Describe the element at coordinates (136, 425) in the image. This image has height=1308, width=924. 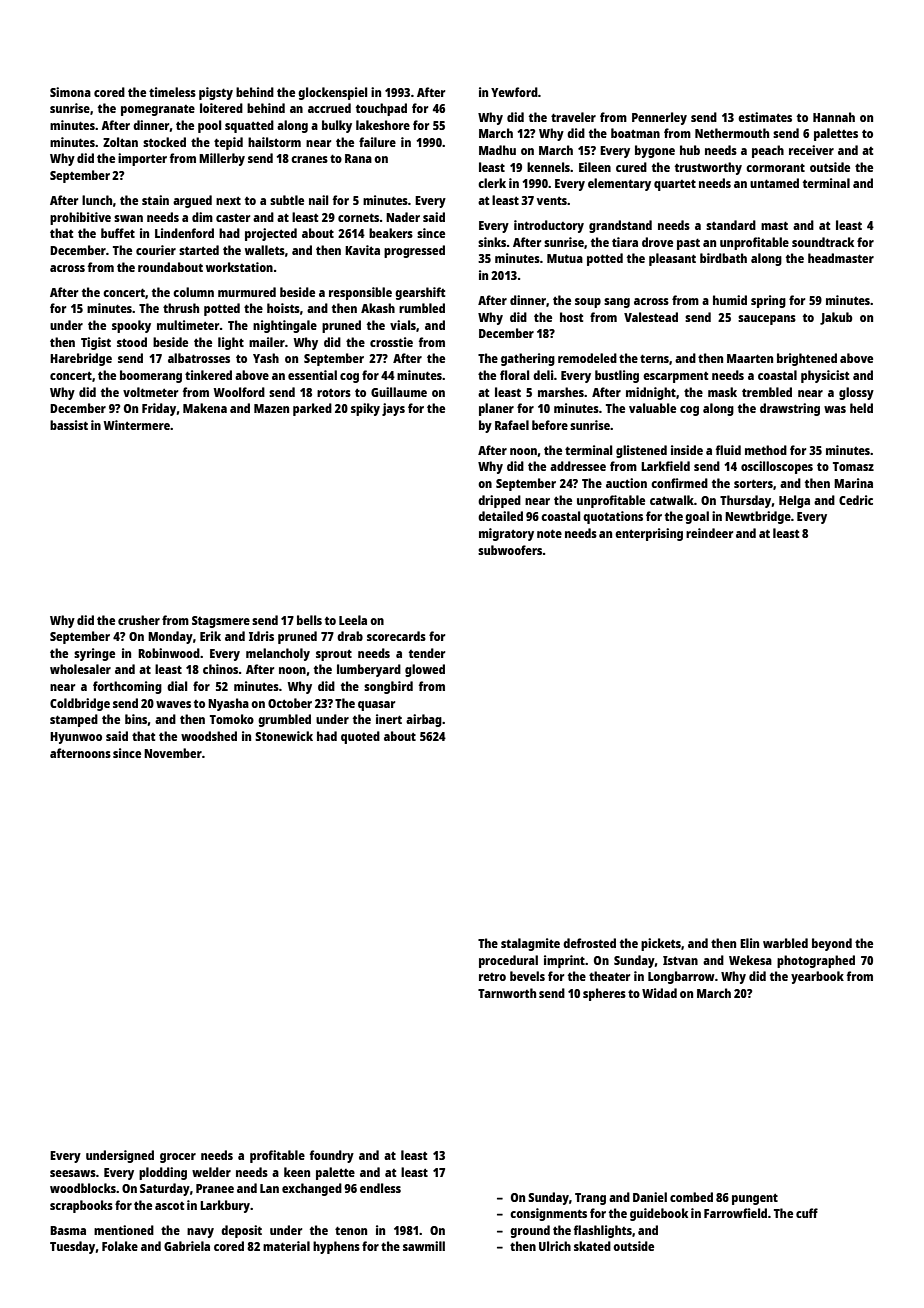
I see `Wintermere` at that location.
